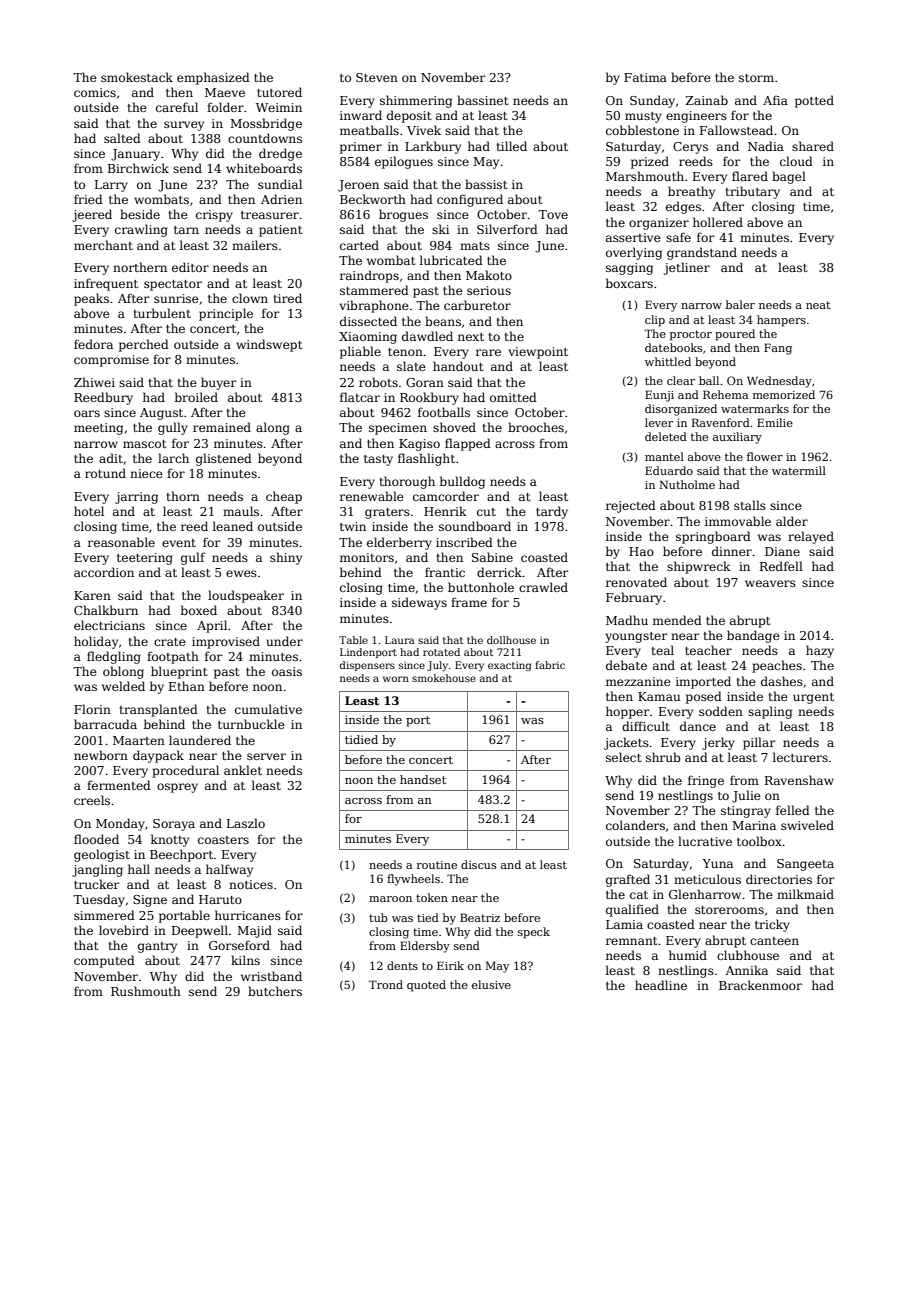  What do you see at coordinates (179, 543) in the document?
I see `event` at bounding box center [179, 543].
